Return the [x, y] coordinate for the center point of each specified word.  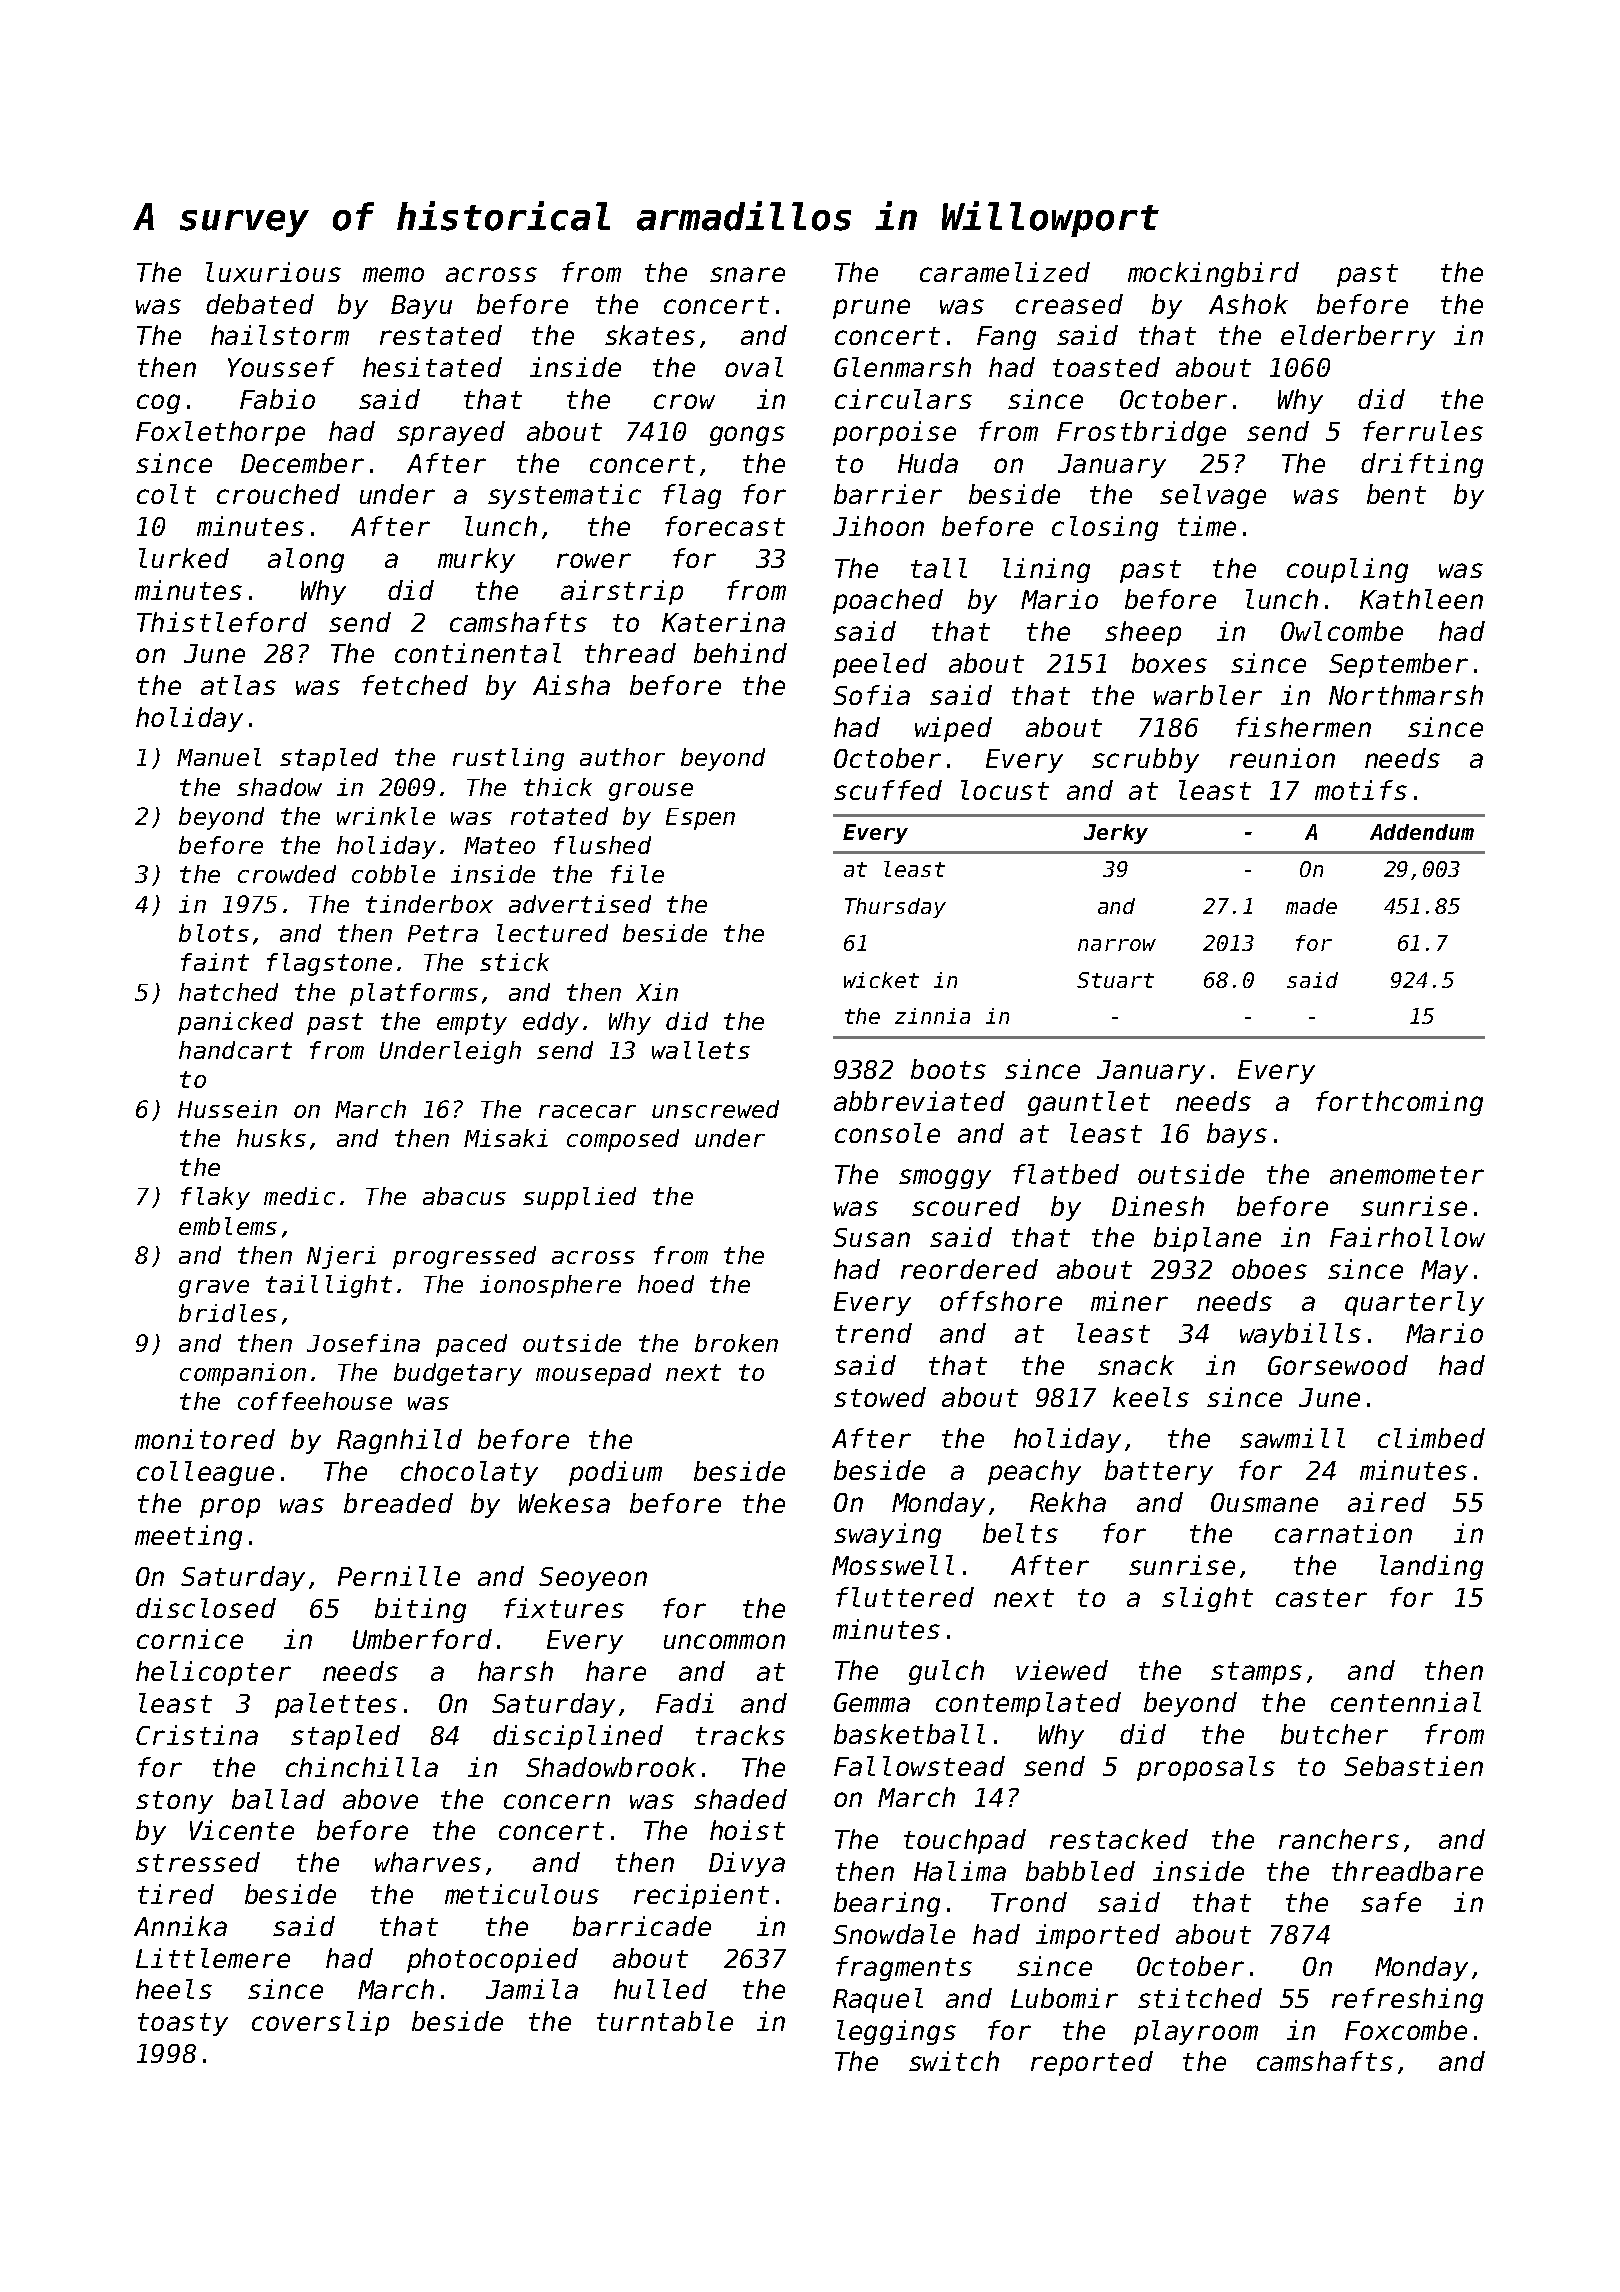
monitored [205, 1439]
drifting [1422, 465]
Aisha [571, 685]
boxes [1169, 663]
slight [1207, 1599]
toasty [183, 2024]
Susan [871, 1237]
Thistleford [222, 622]
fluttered [905, 1597]
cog [158, 404]
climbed [1431, 1438]
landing [1431, 1567]
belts [1020, 1533]
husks [271, 1138]
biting [420, 1610]
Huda [928, 463]
